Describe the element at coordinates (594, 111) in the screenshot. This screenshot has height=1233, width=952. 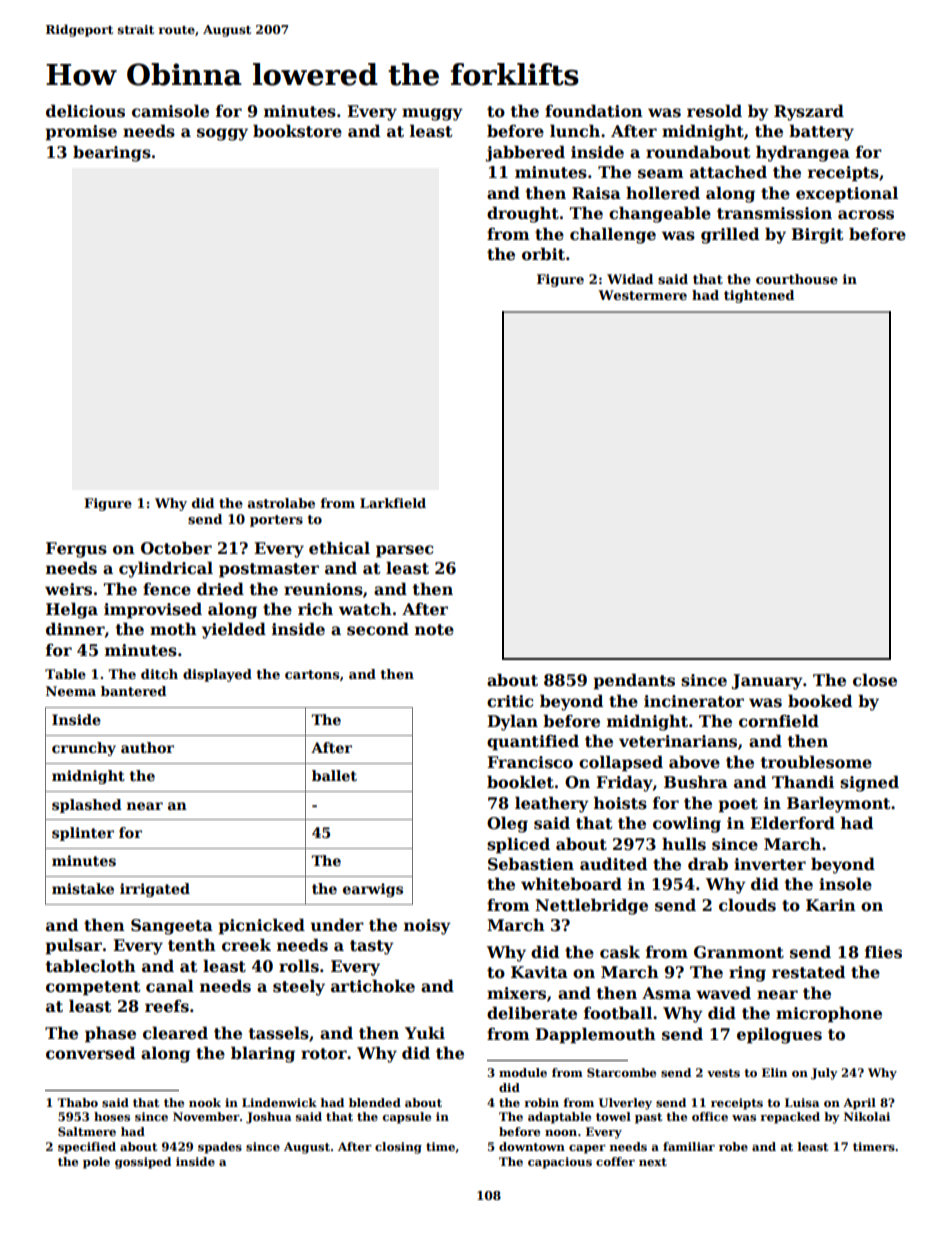
I see `foundation` at that location.
